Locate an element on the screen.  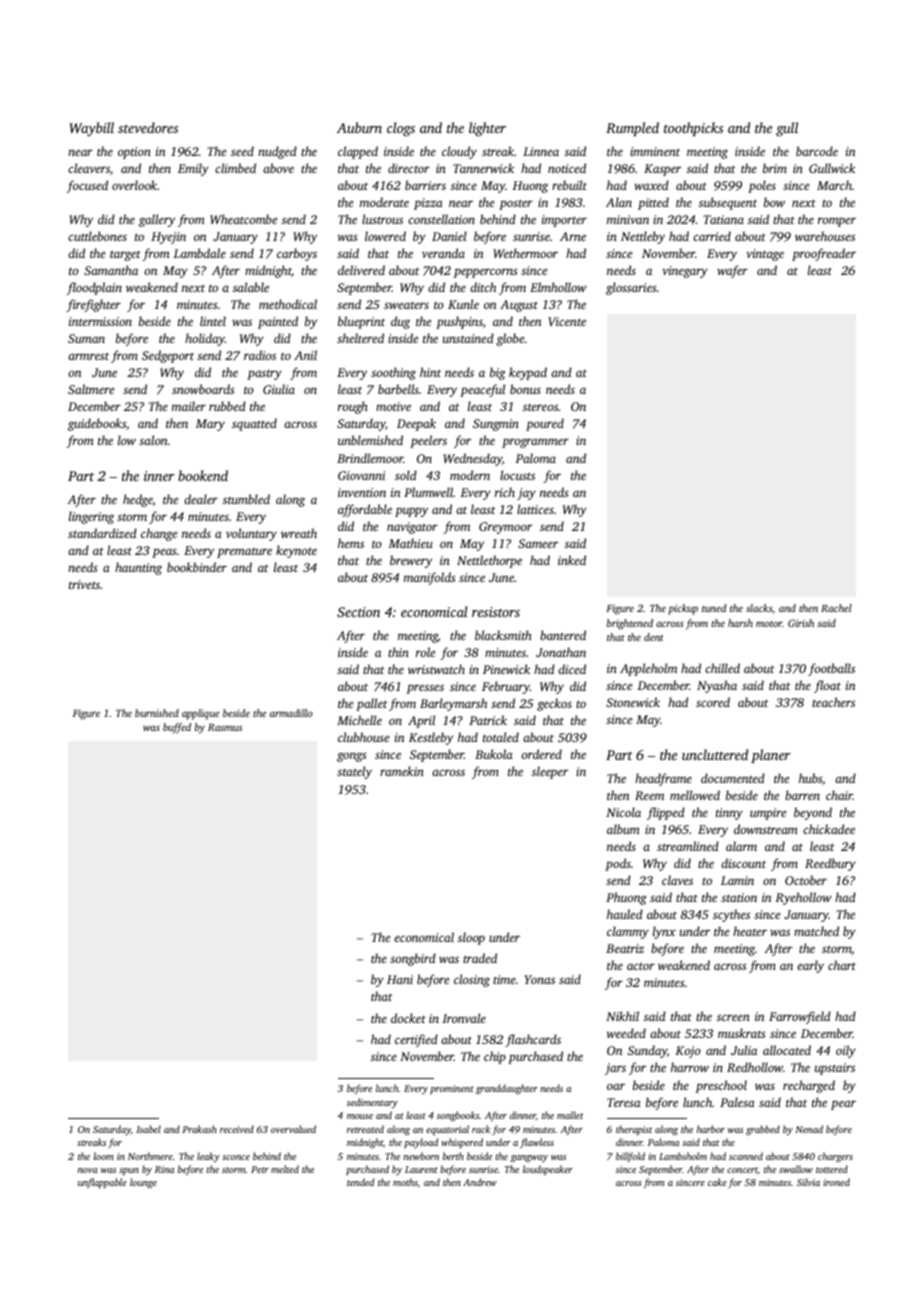
October is located at coordinates (806, 880).
